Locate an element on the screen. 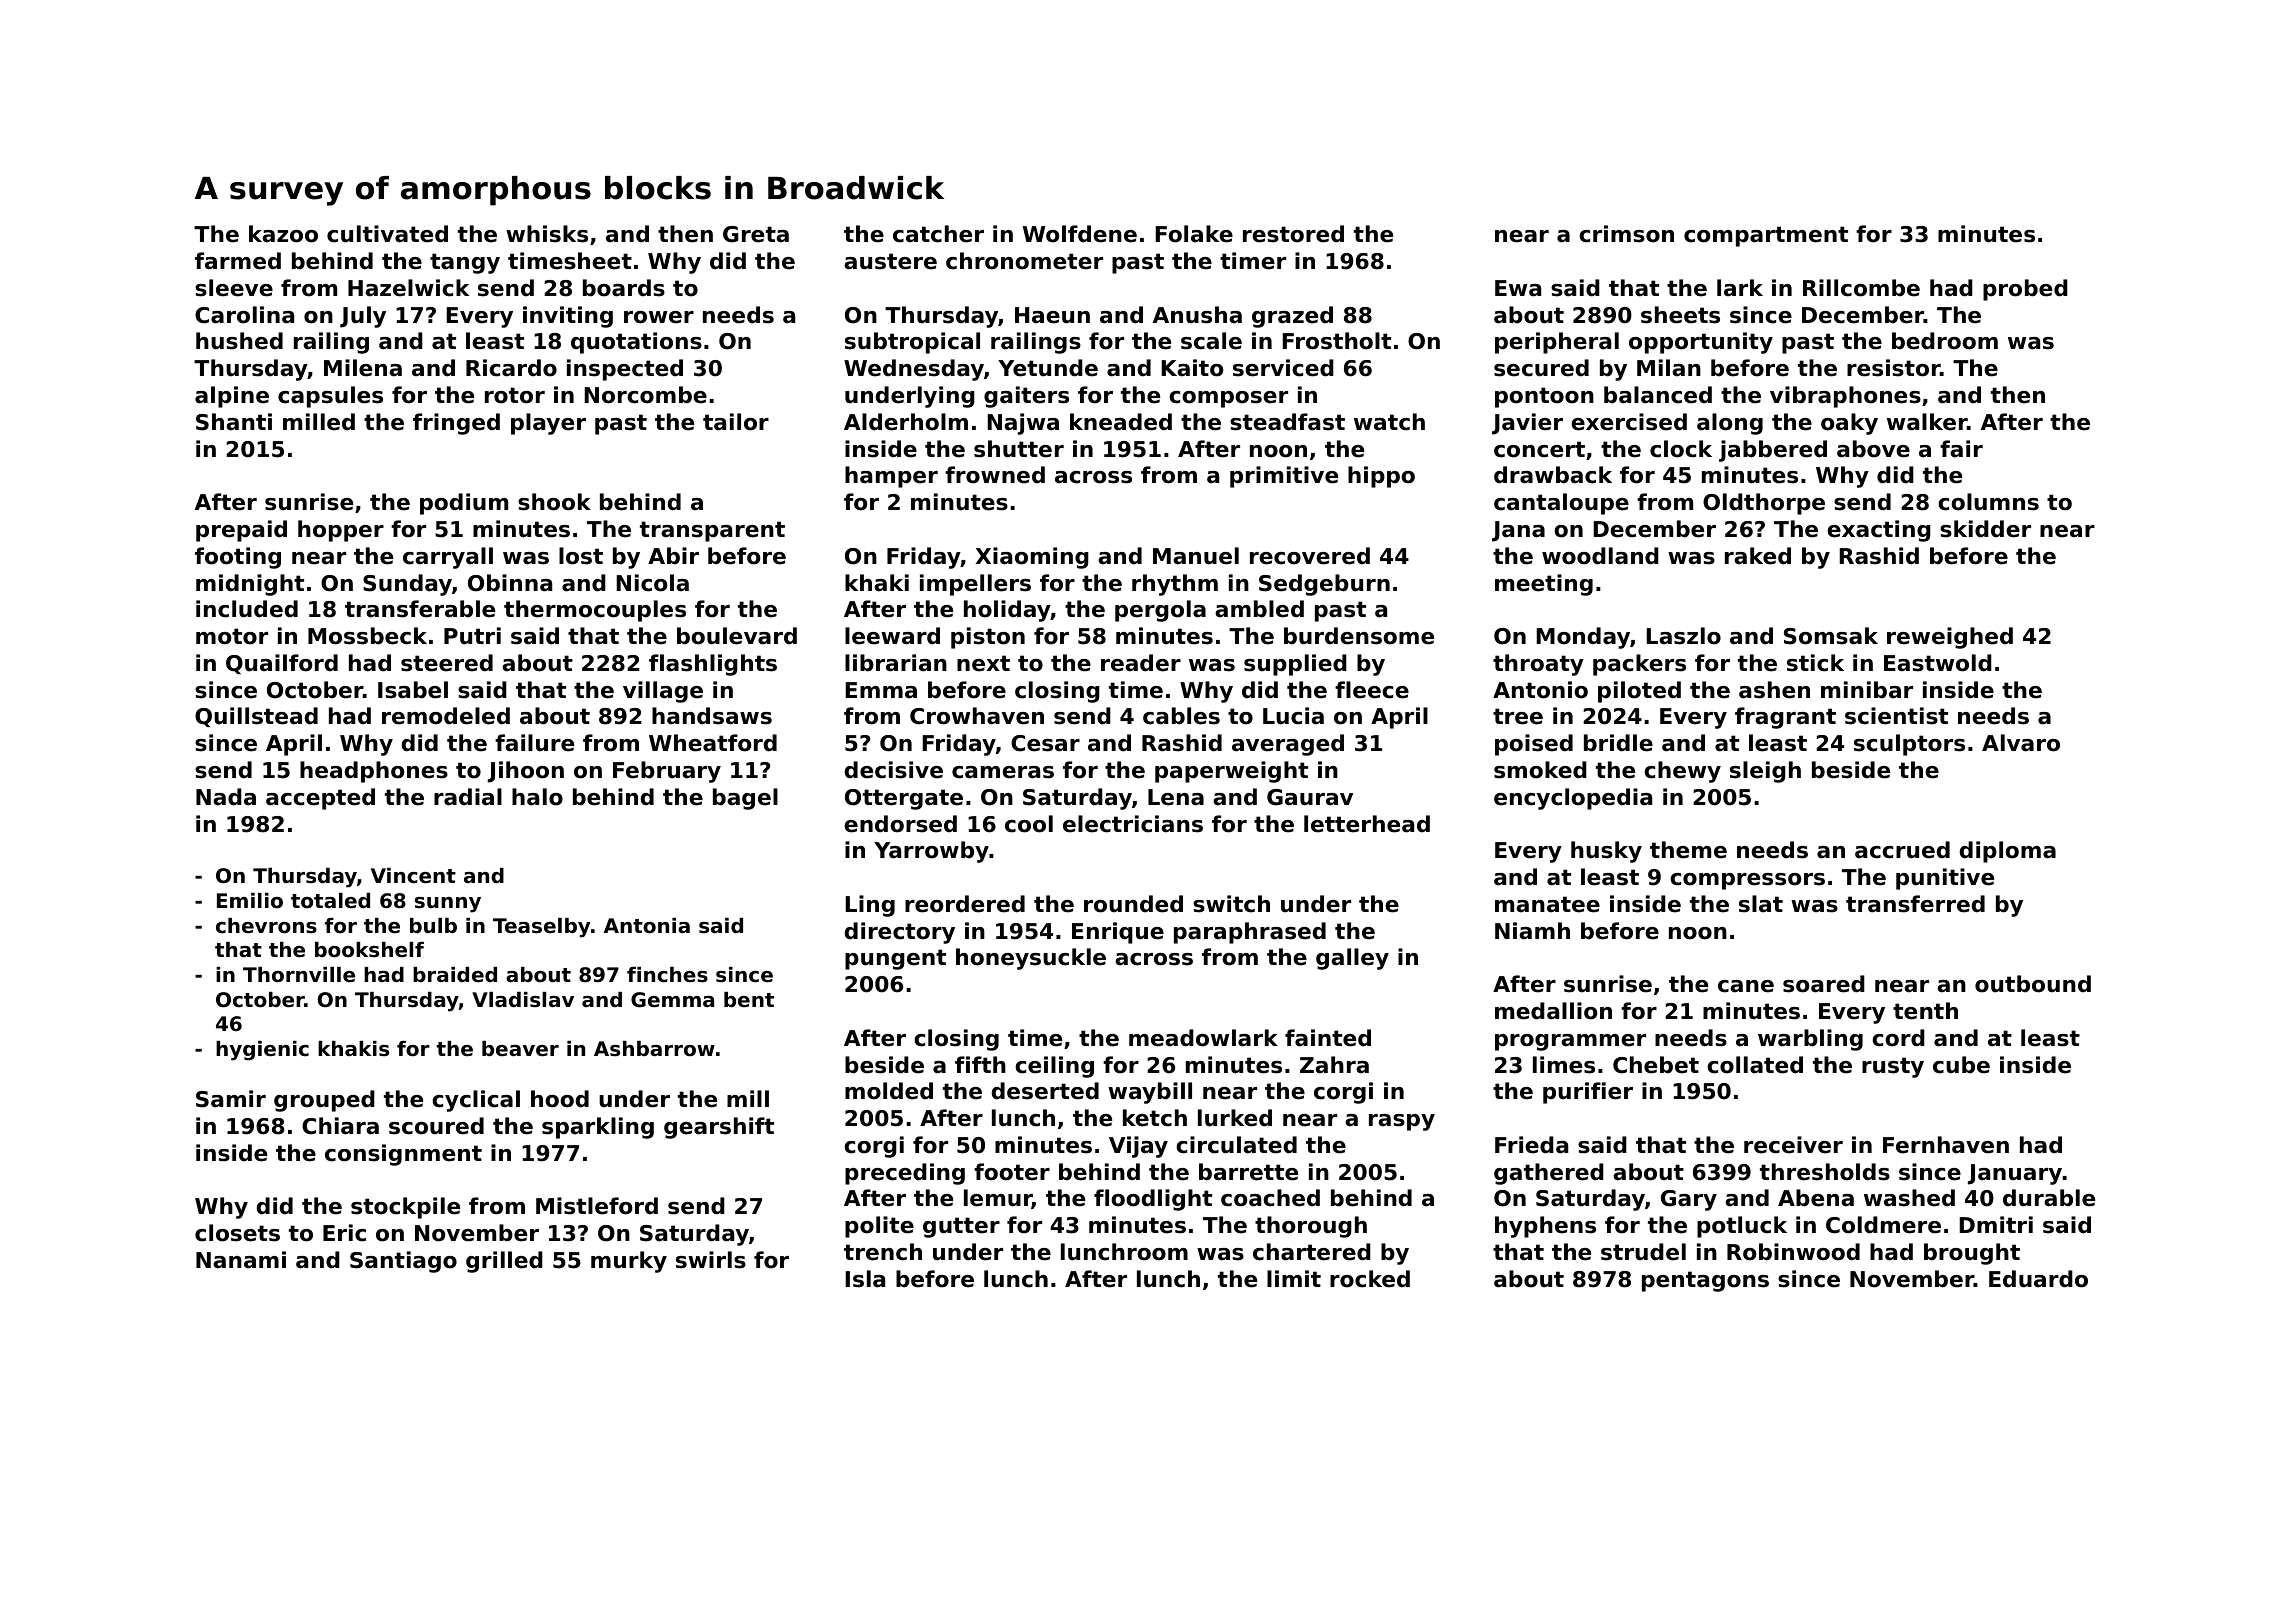 This screenshot has width=2292, height=1620. soared is located at coordinates (1824, 984).
